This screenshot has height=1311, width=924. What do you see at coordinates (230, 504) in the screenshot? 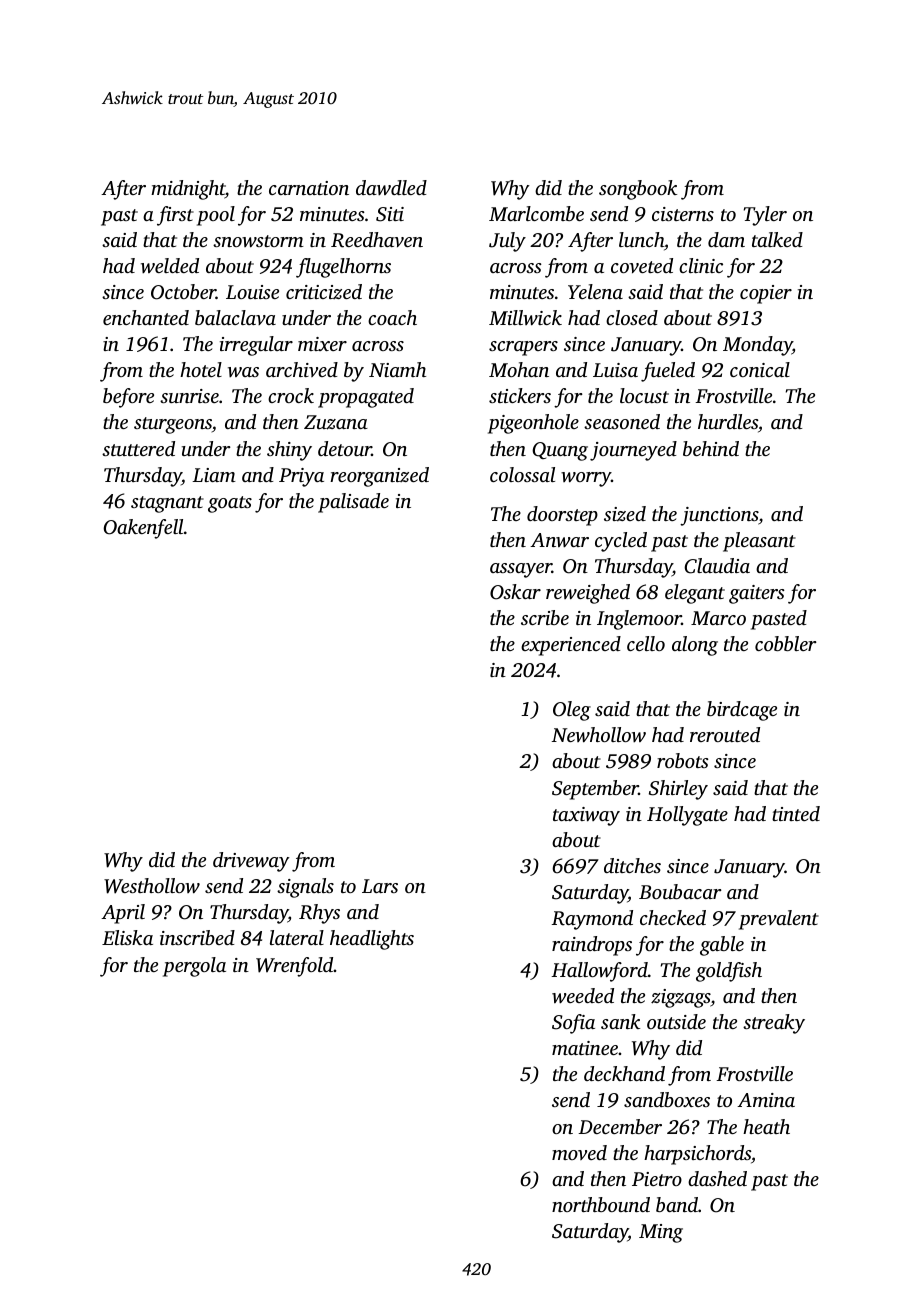
I see `goats` at bounding box center [230, 504].
